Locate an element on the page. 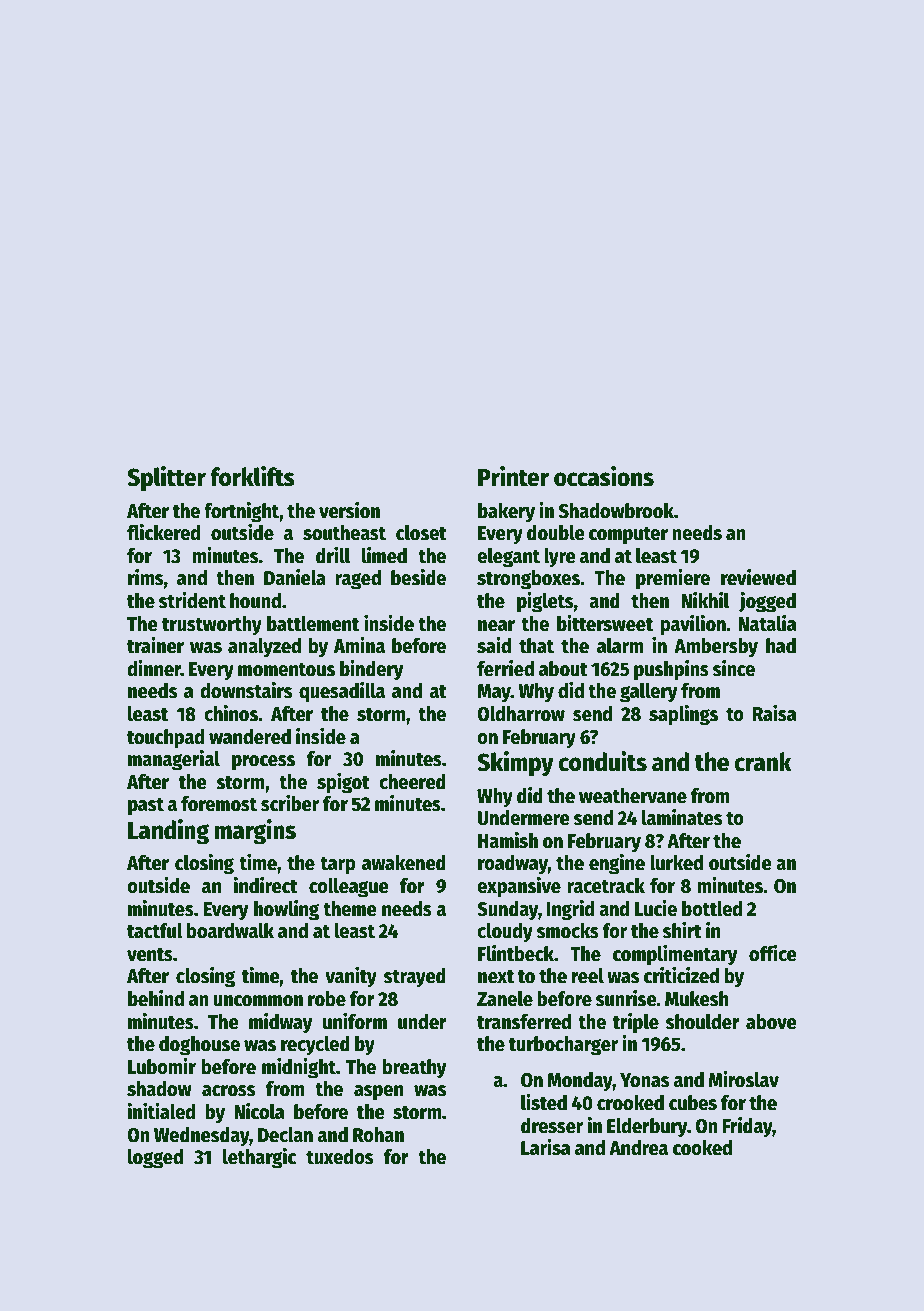 This image has height=1311, width=924. cooked is located at coordinates (702, 1148).
